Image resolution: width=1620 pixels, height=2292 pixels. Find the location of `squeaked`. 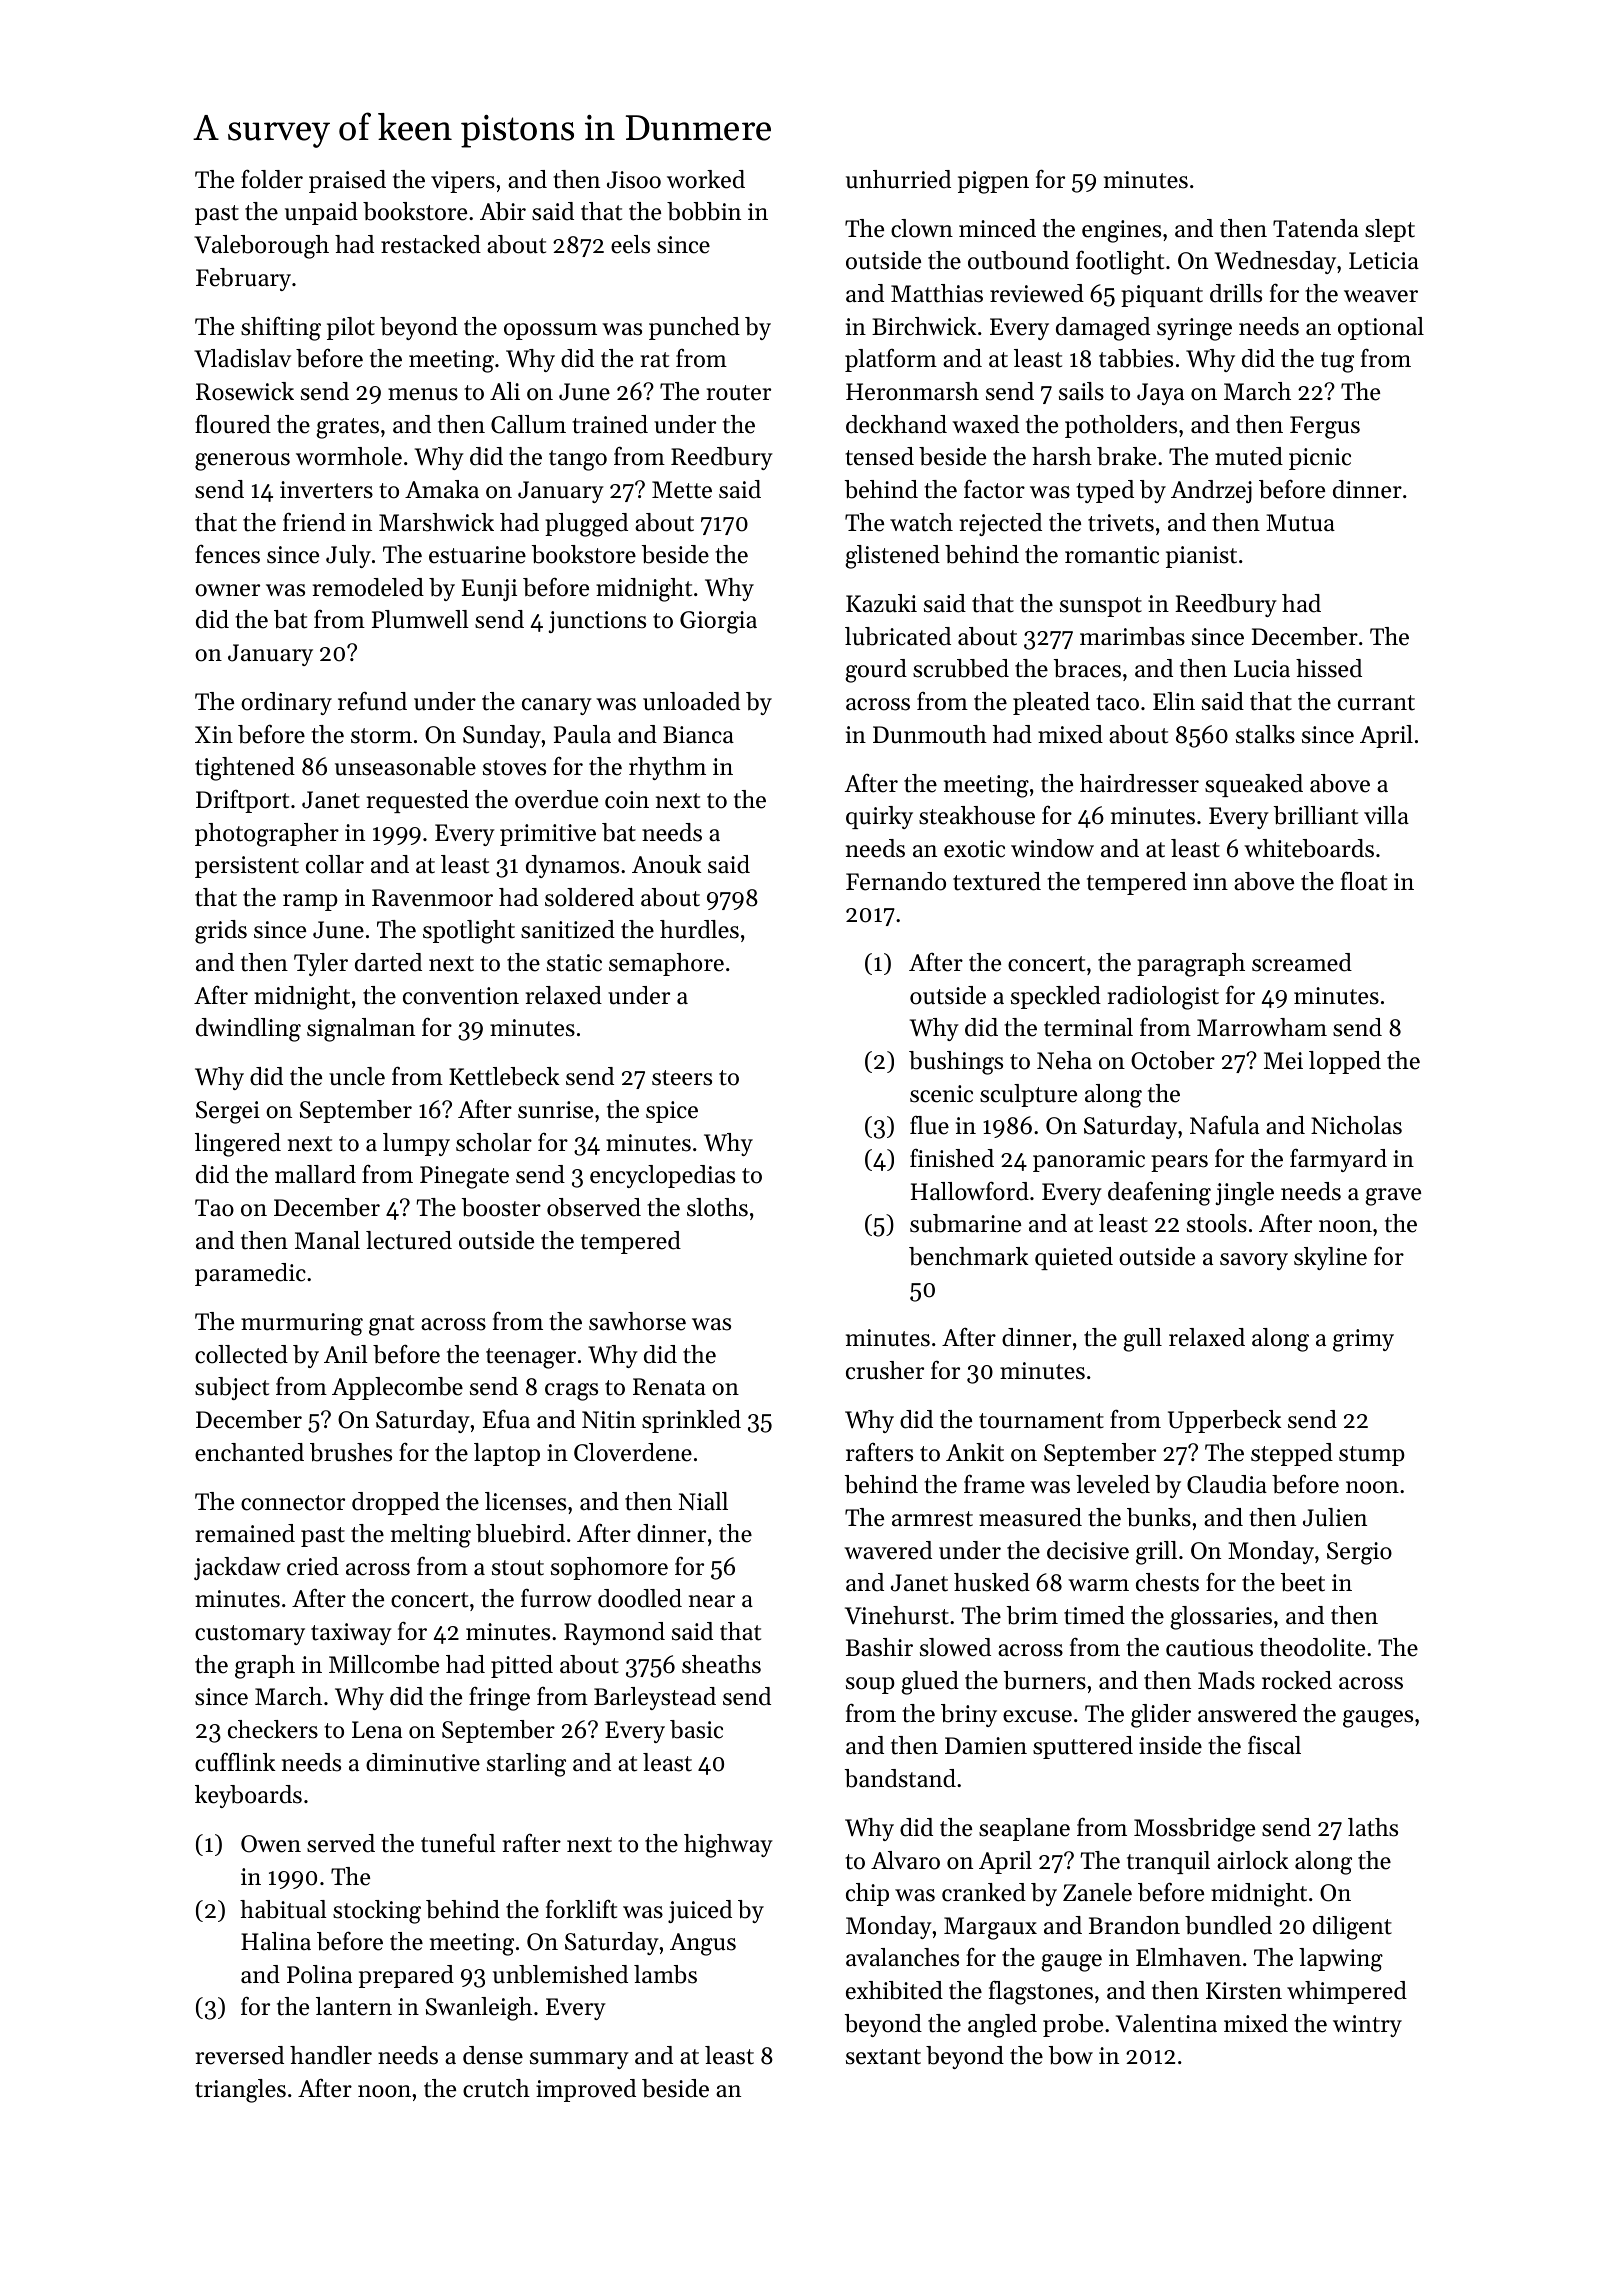

squeaked is located at coordinates (1254, 785).
